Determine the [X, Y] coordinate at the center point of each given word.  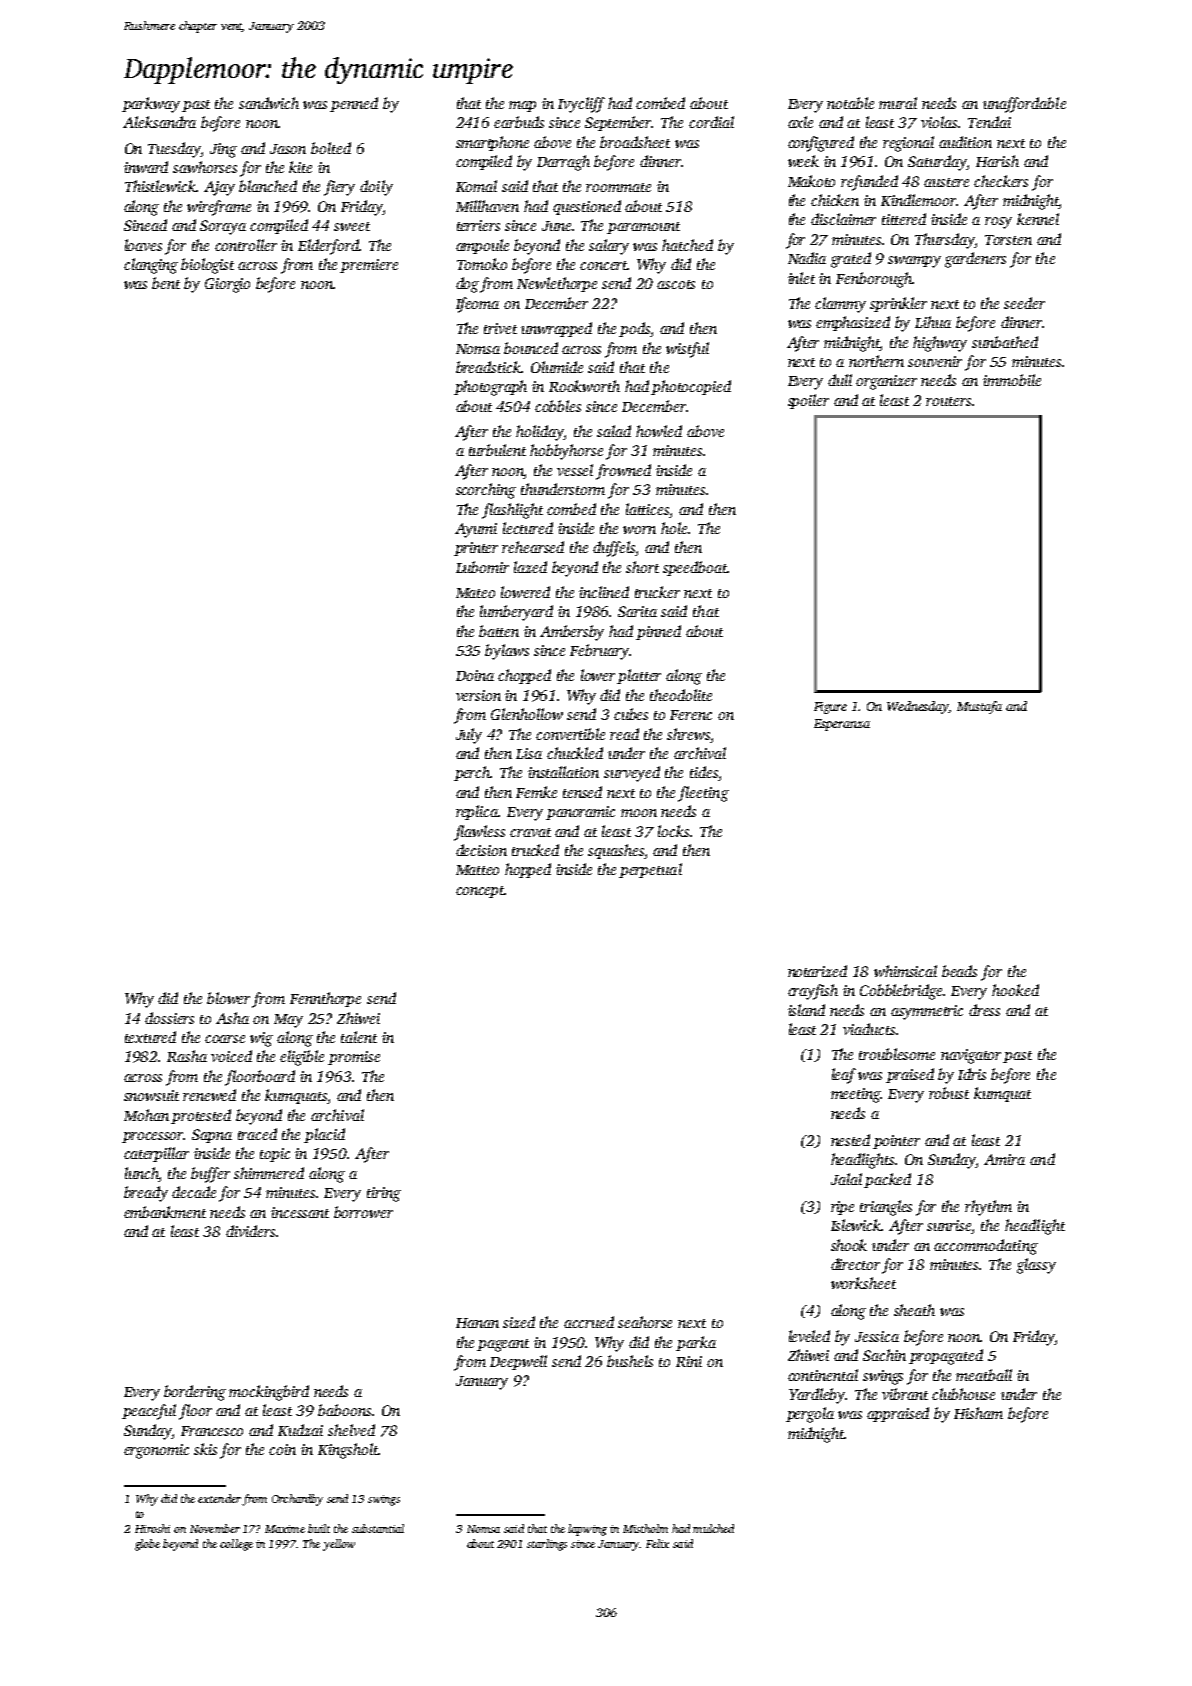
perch [472, 773]
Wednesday [918, 707]
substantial [378, 1528]
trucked [535, 850]
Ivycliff [581, 105]
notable [850, 103]
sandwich [269, 103]
